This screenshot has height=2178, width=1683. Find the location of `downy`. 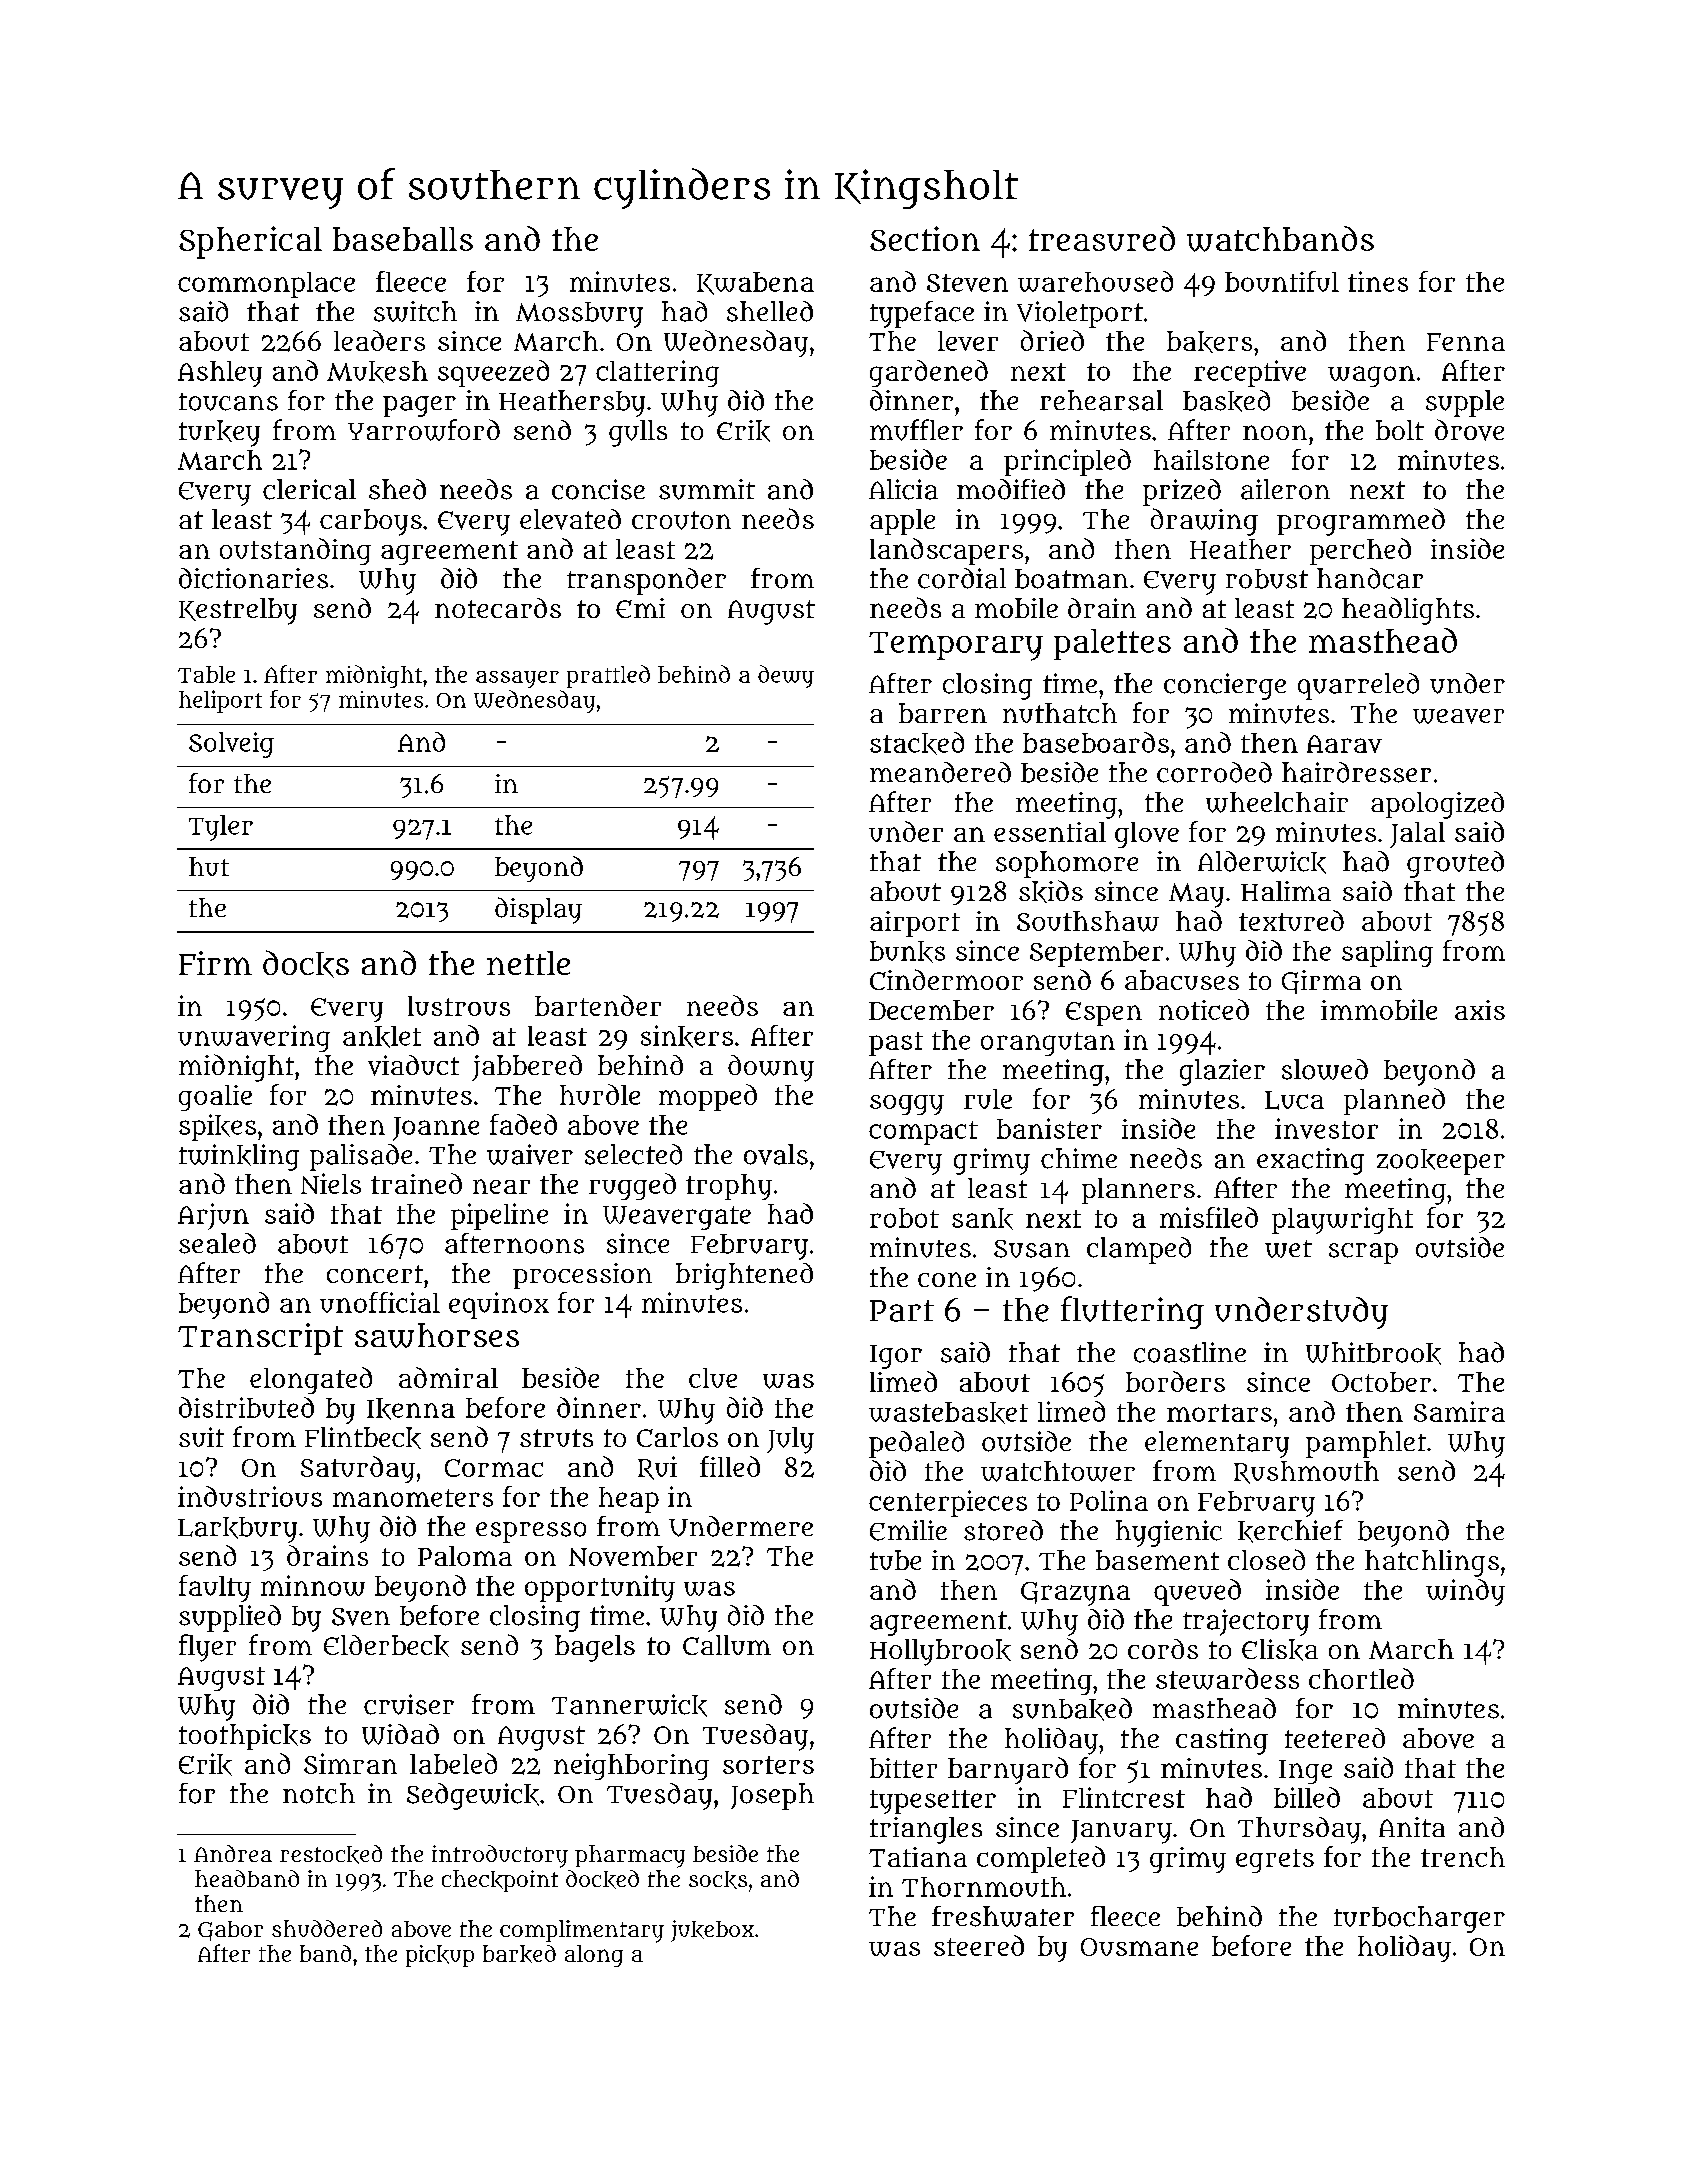

downy is located at coordinates (771, 1068).
